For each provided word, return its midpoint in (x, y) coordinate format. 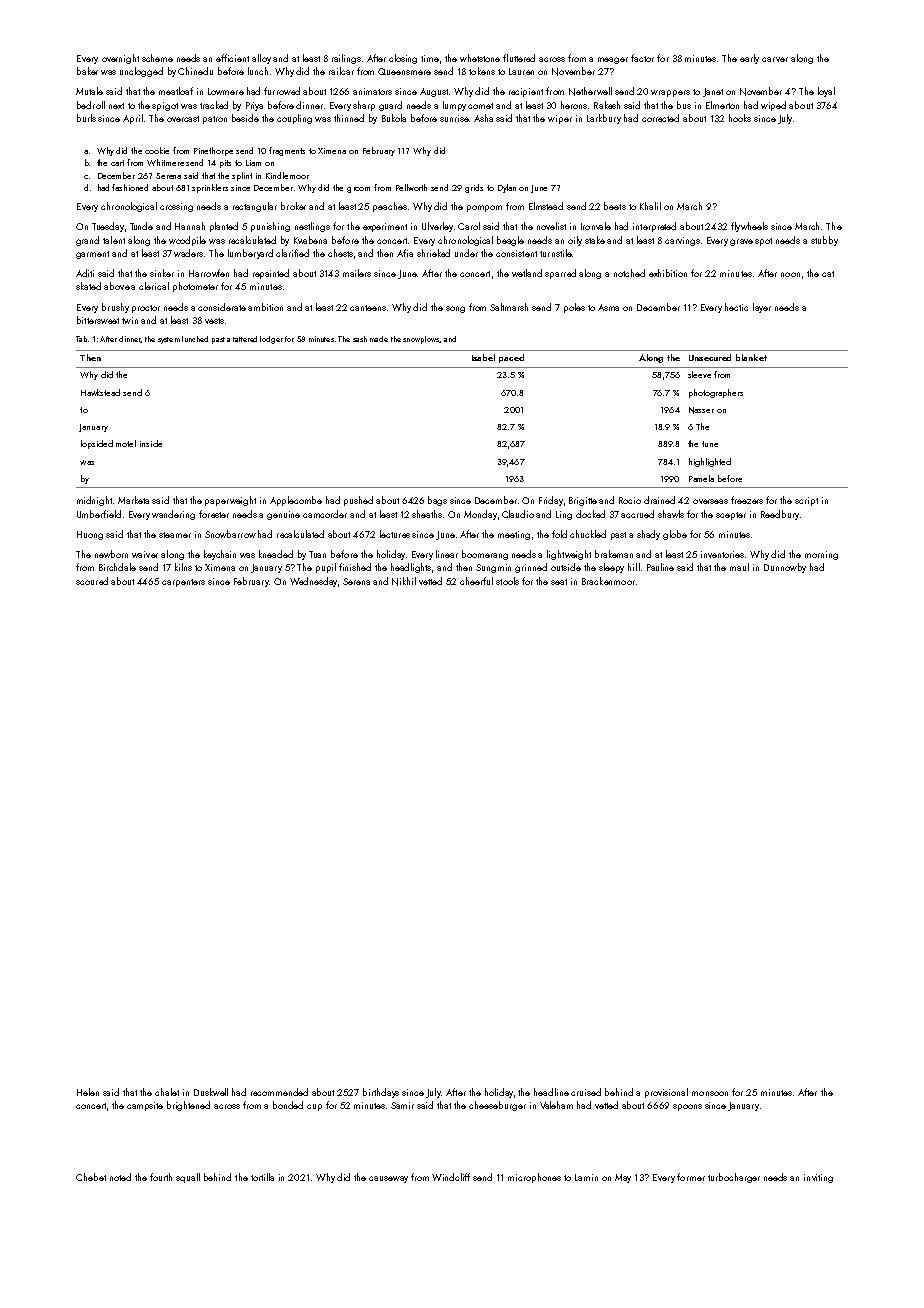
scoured (92, 581)
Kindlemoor (287, 175)
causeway (388, 1179)
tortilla (262, 1177)
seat (559, 582)
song (455, 309)
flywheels (749, 227)
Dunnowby (785, 568)
